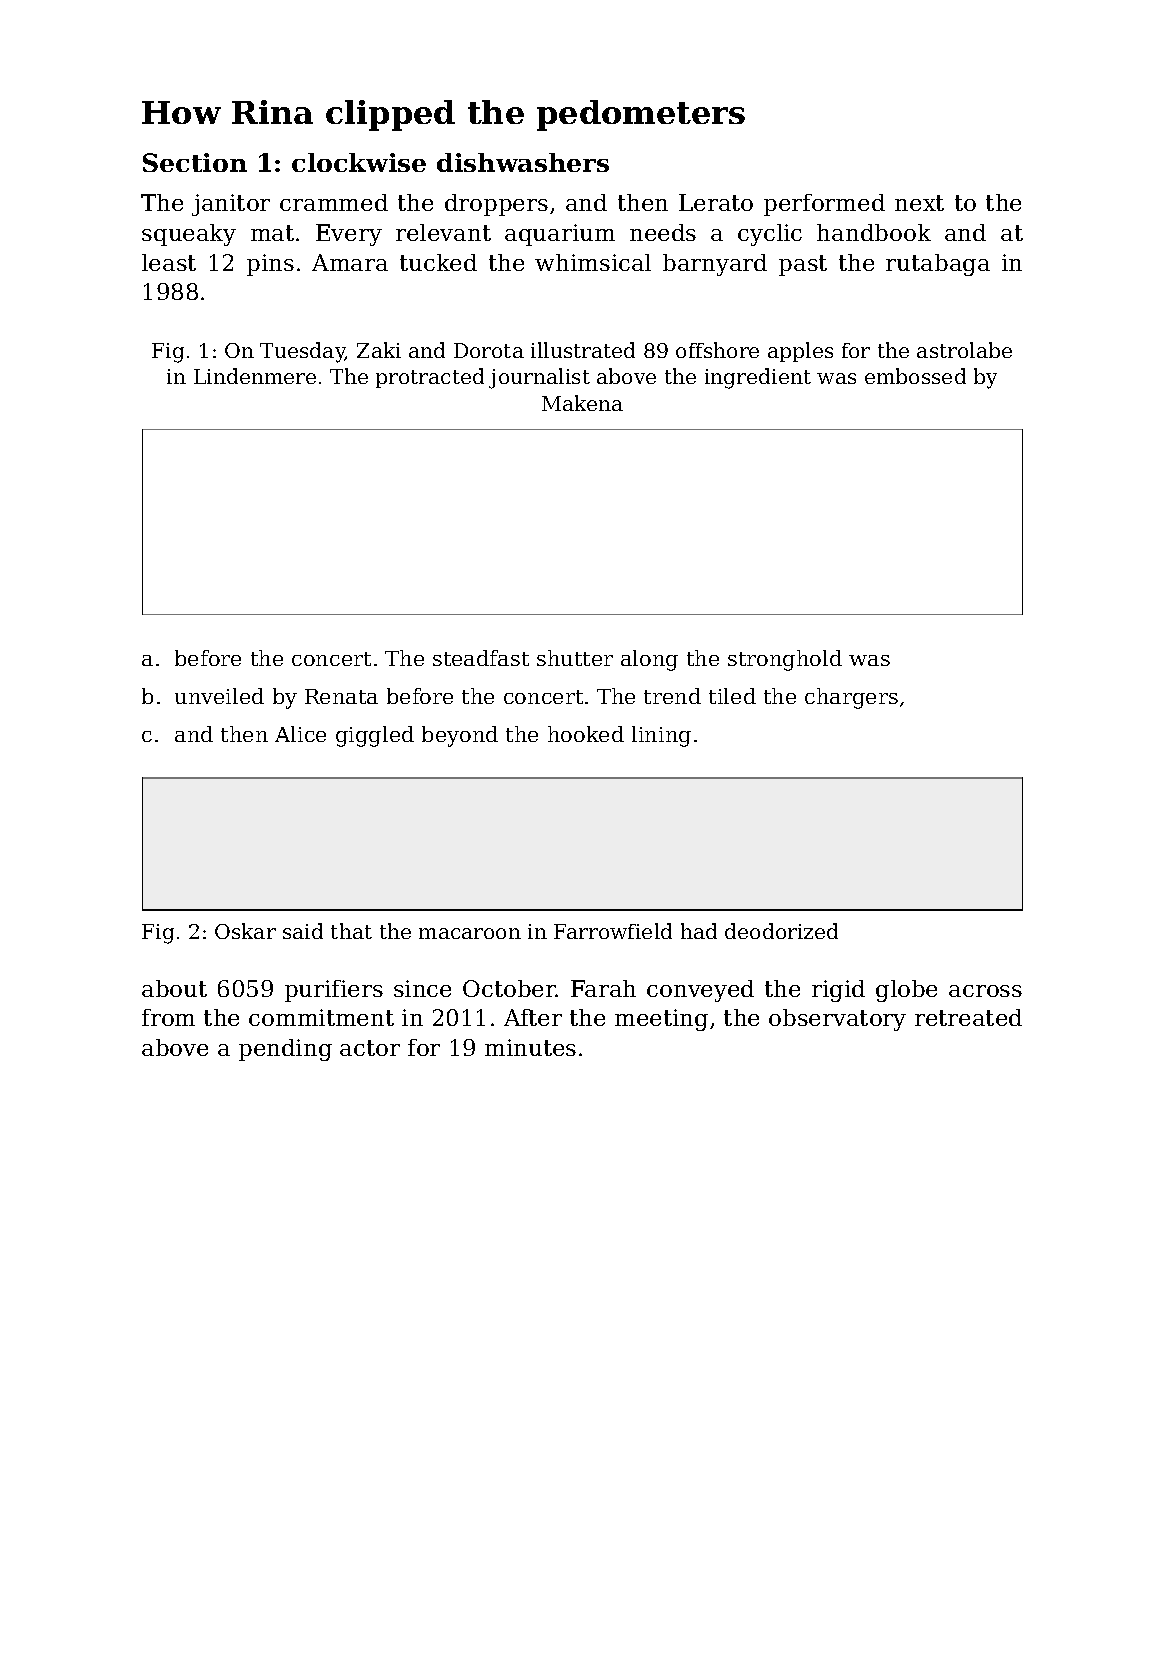 This document has width=1165, height=1654. What do you see at coordinates (195, 162) in the document?
I see `Section` at bounding box center [195, 162].
